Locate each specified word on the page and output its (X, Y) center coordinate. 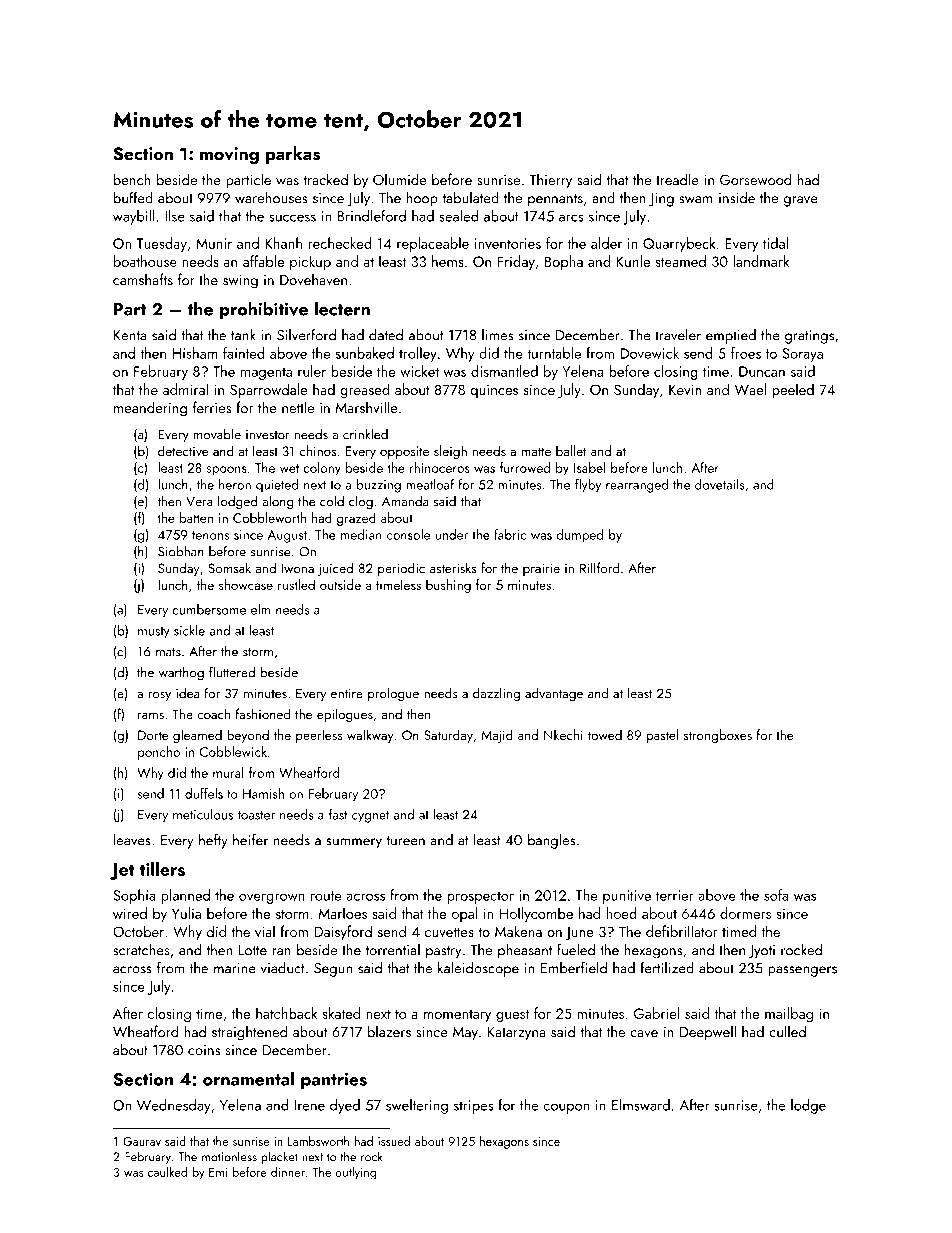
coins (204, 1050)
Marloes (343, 913)
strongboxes (718, 736)
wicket (419, 371)
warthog (181, 673)
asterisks (453, 567)
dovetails (720, 484)
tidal (775, 243)
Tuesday (162, 244)
